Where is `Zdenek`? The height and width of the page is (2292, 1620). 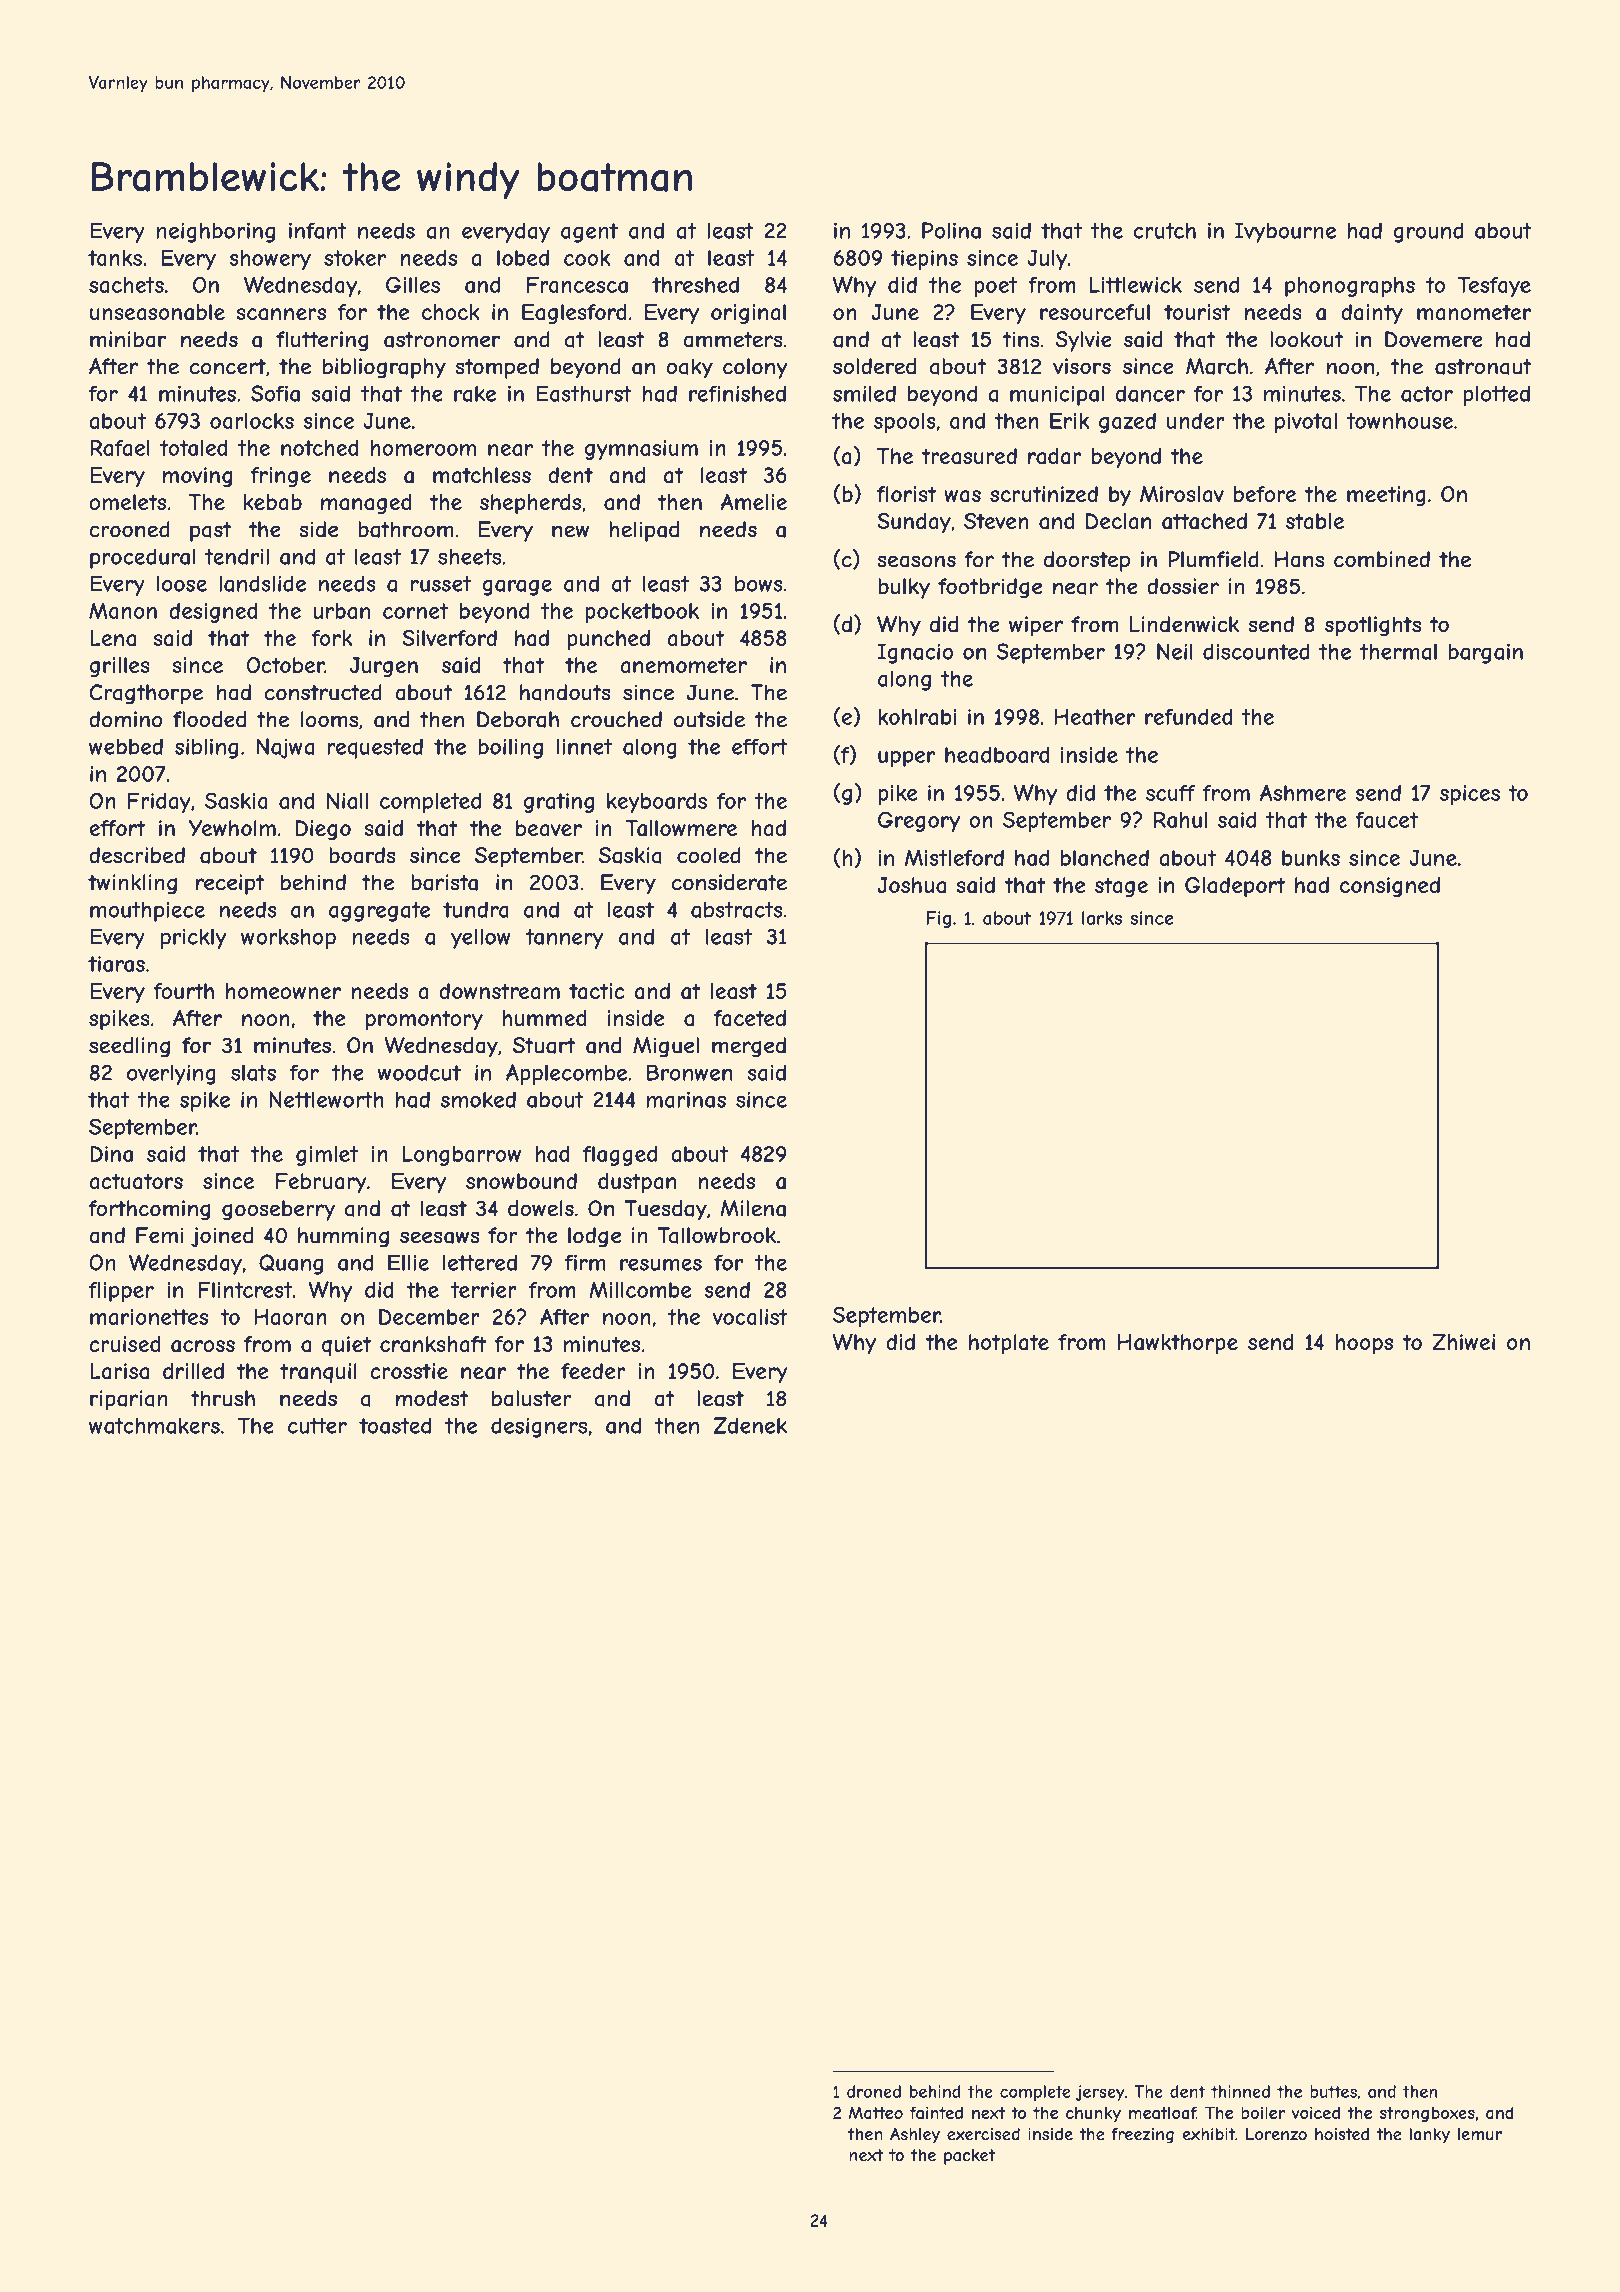 Zdenek is located at coordinates (750, 1425).
